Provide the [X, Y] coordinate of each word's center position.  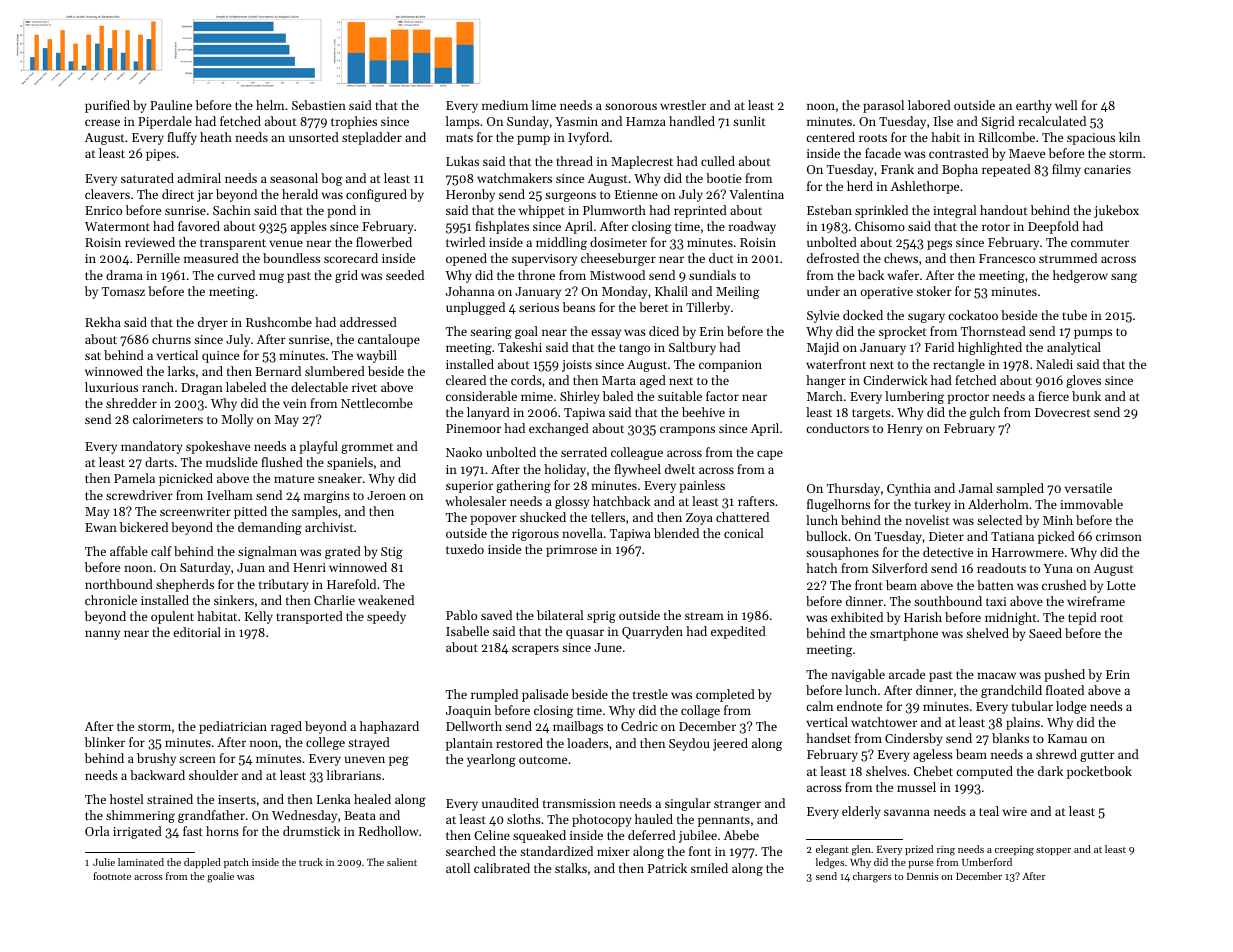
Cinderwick [895, 380]
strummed [1068, 258]
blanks [1010, 738]
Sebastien [319, 105]
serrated [584, 452]
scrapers [535, 650]
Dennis [923, 876]
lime [544, 105]
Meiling [737, 292]
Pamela [134, 478]
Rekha [103, 322]
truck [311, 862]
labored [929, 105]
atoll [458, 868]
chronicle [111, 600]
